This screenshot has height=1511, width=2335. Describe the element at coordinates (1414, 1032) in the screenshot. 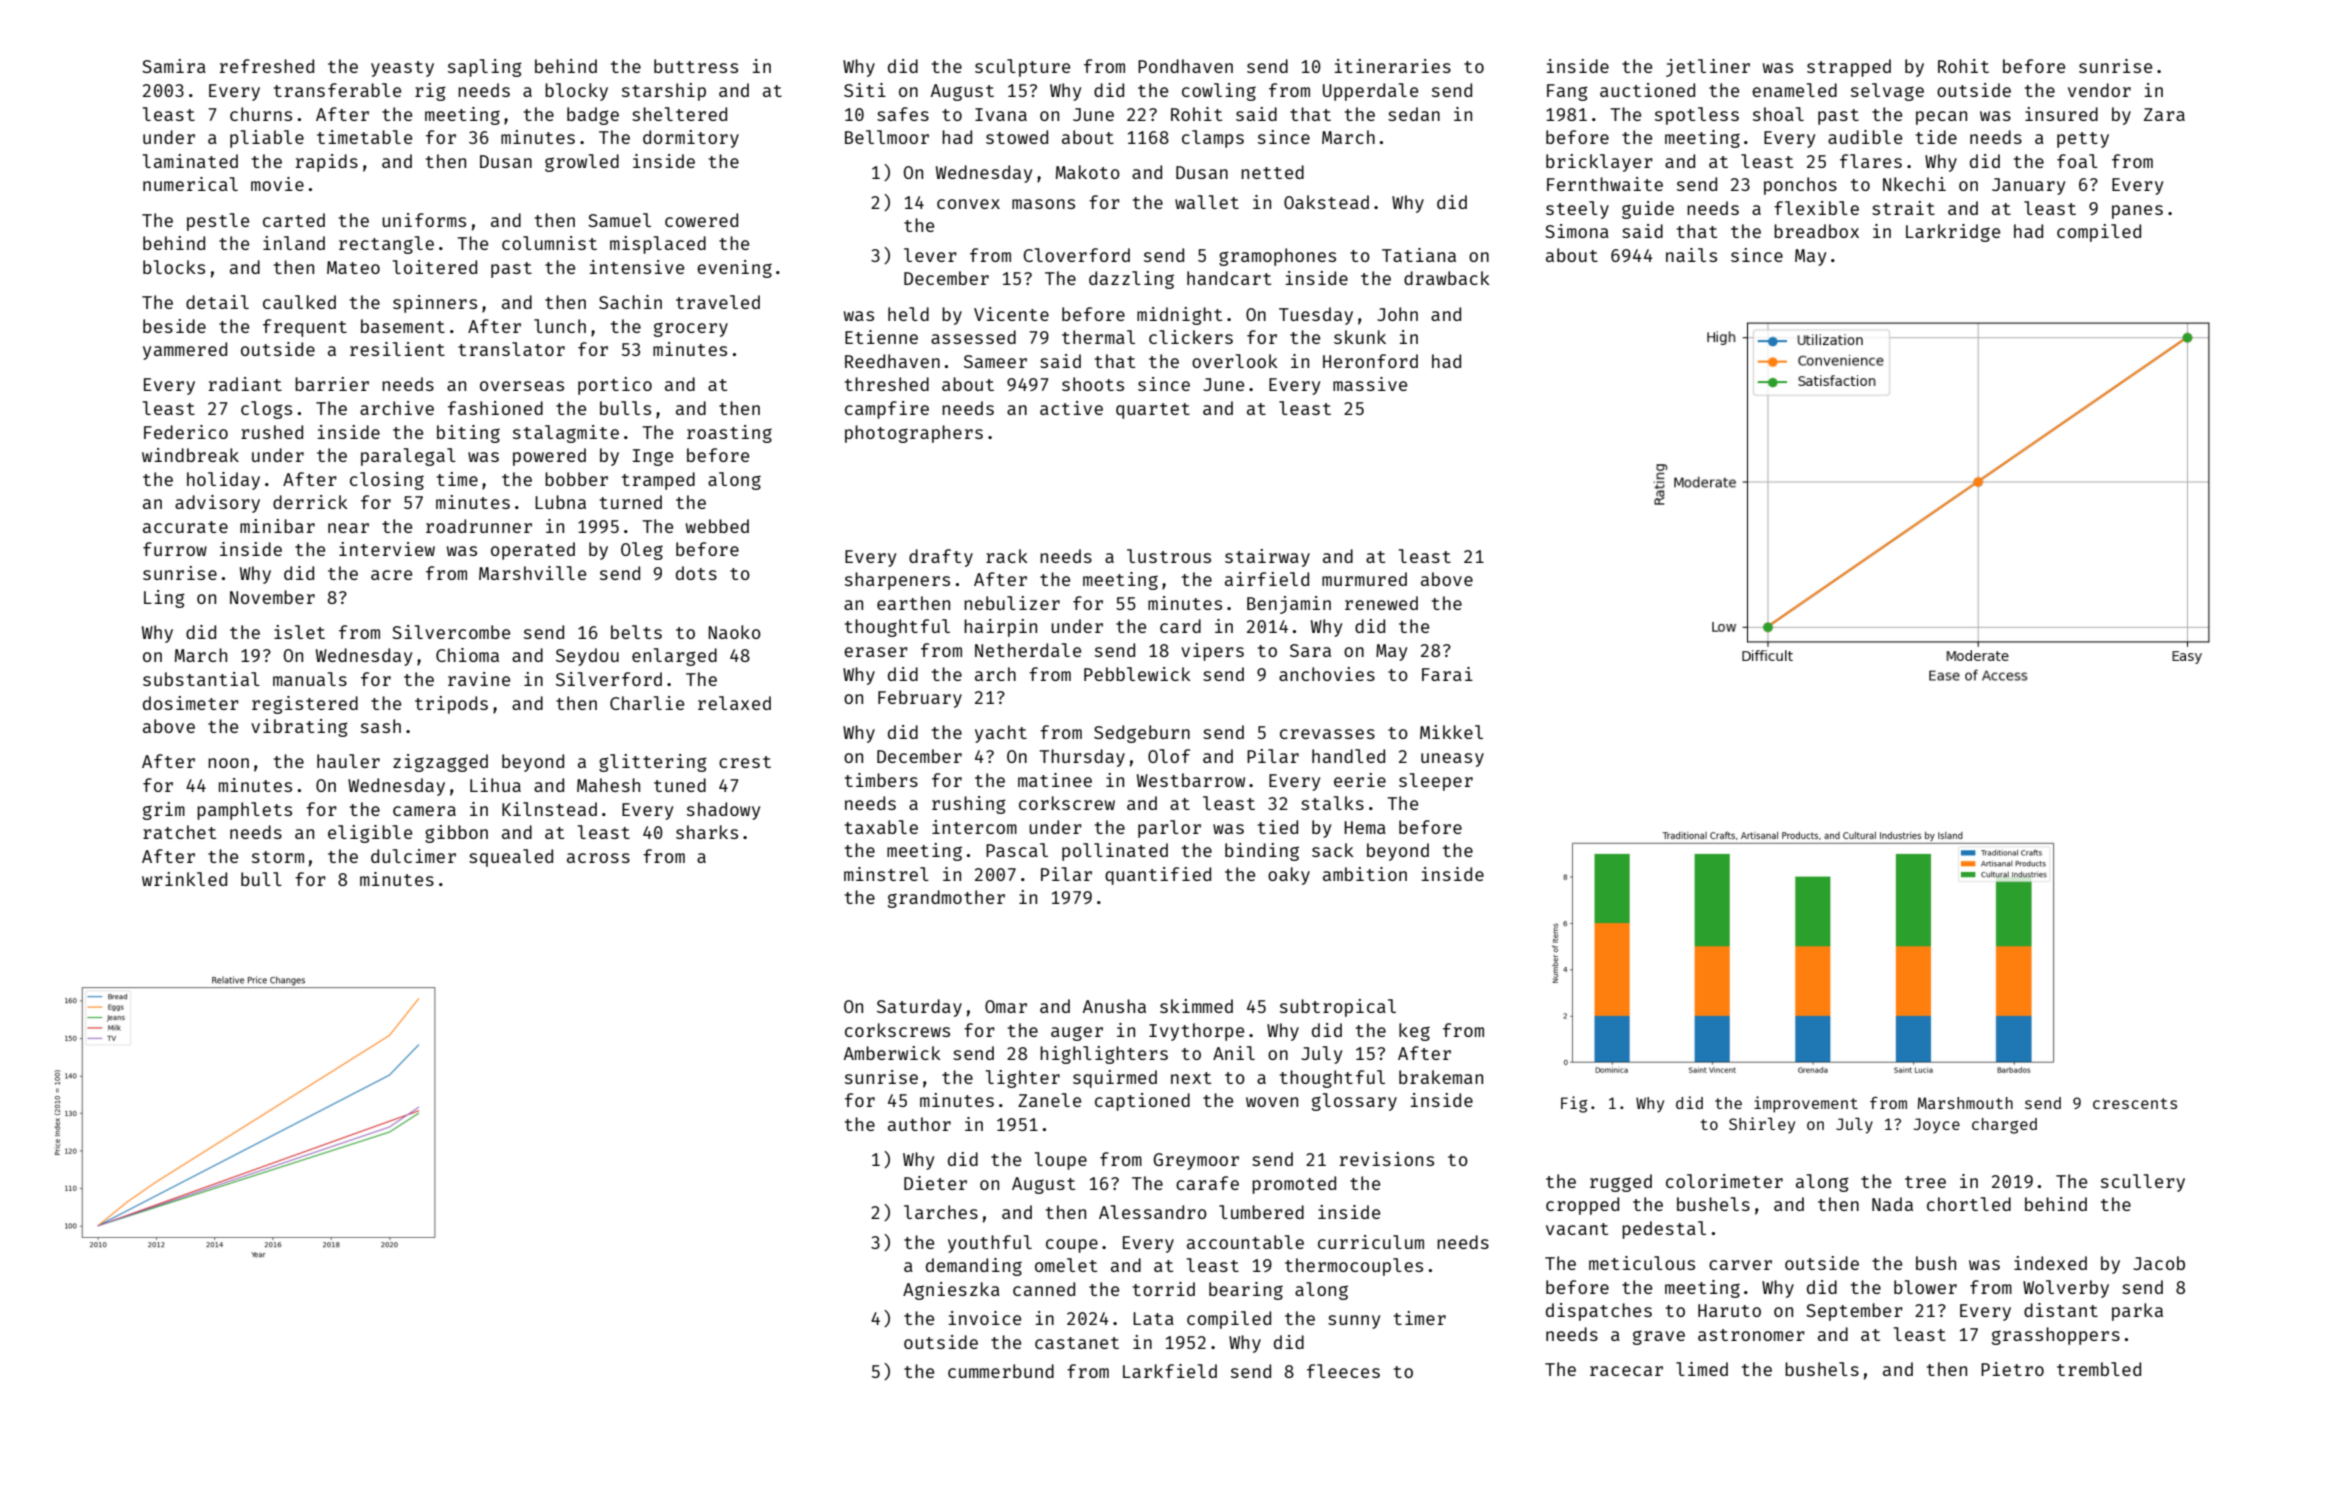

I see `keg` at that location.
